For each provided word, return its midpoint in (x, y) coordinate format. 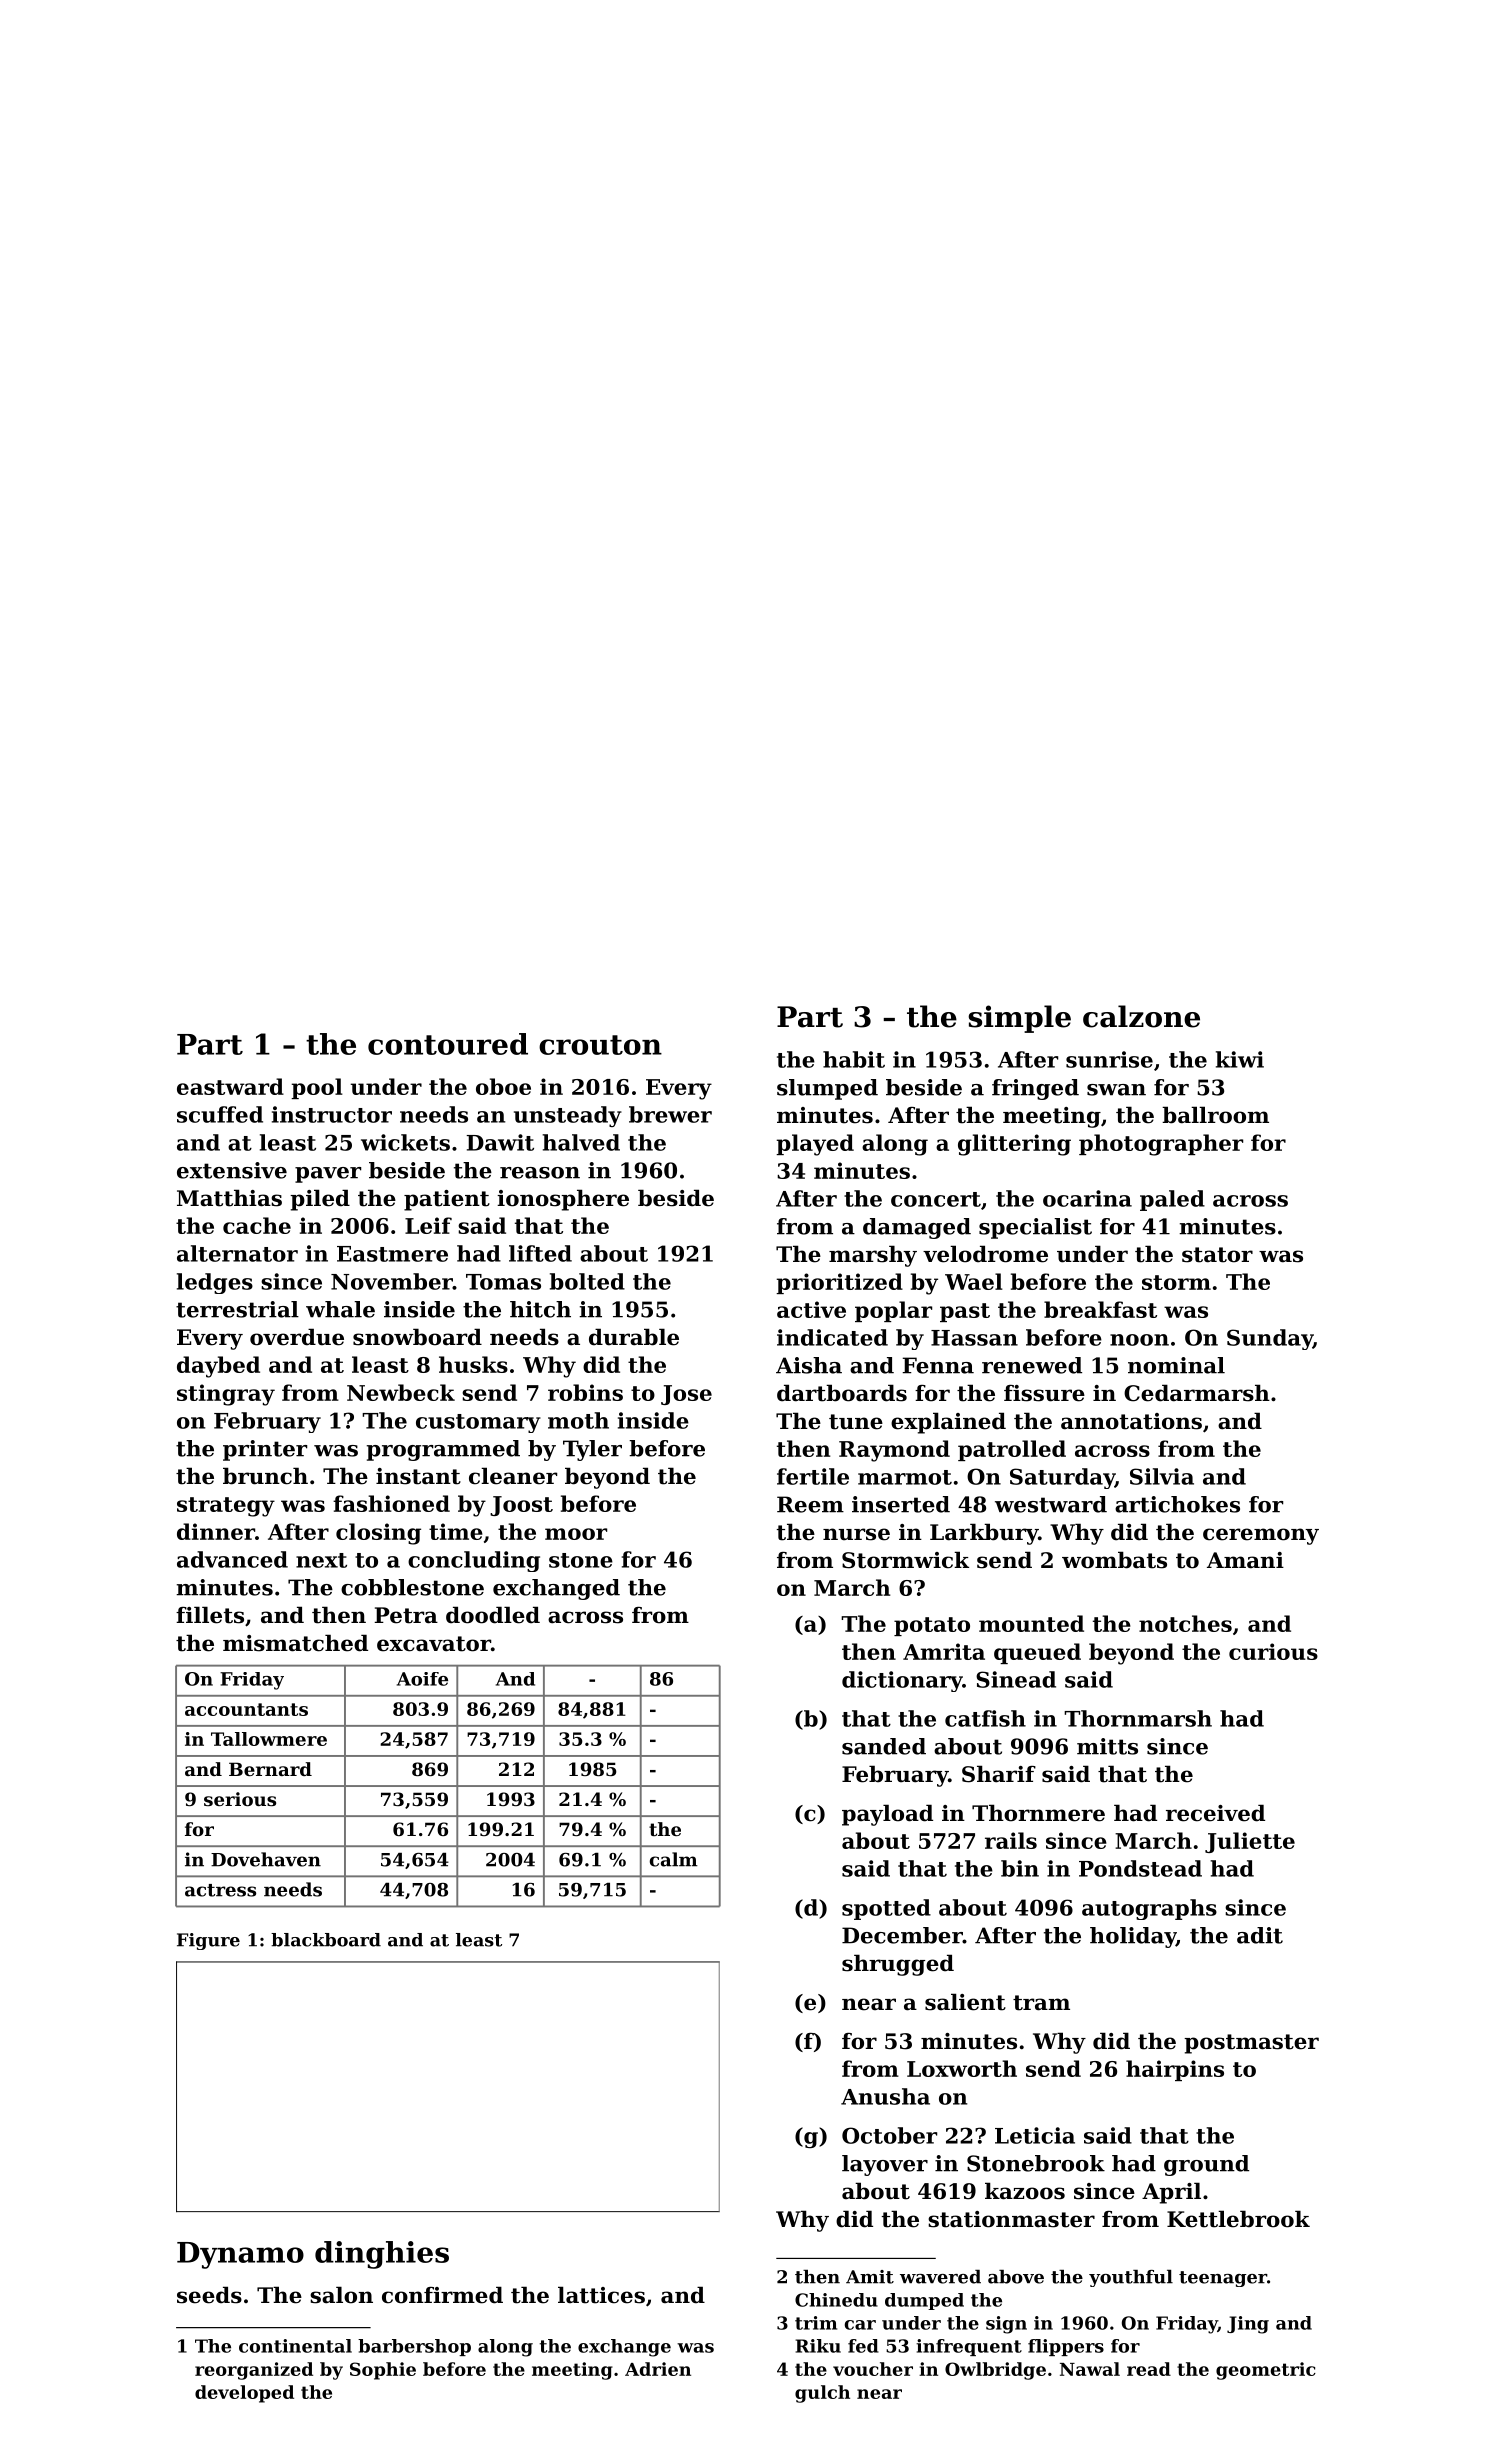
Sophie (383, 2371)
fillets (210, 1615)
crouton (600, 1045)
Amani (1245, 1560)
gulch (822, 2394)
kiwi (1240, 1059)
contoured (448, 1044)
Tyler (592, 1450)
